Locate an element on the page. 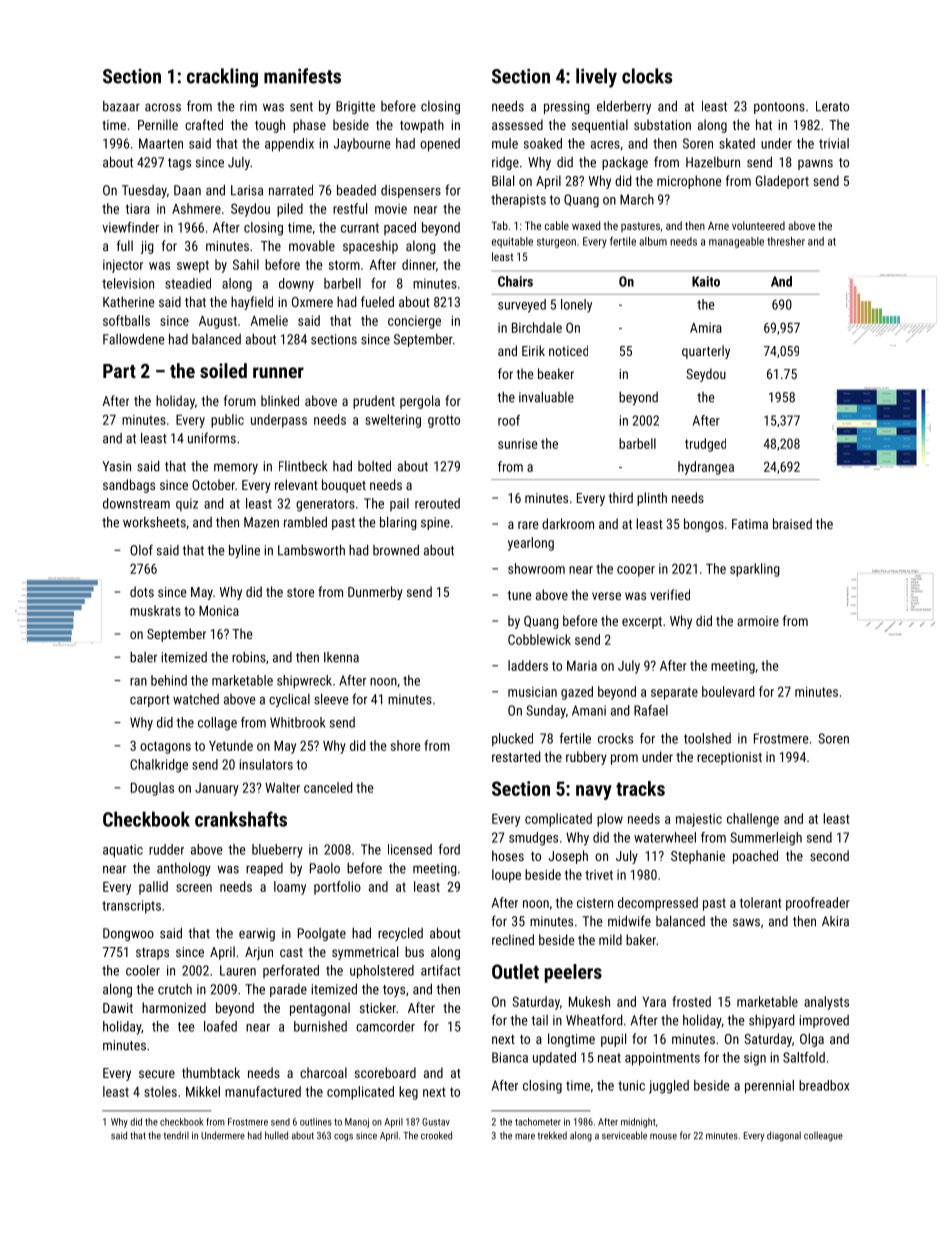  analysts is located at coordinates (826, 1003).
